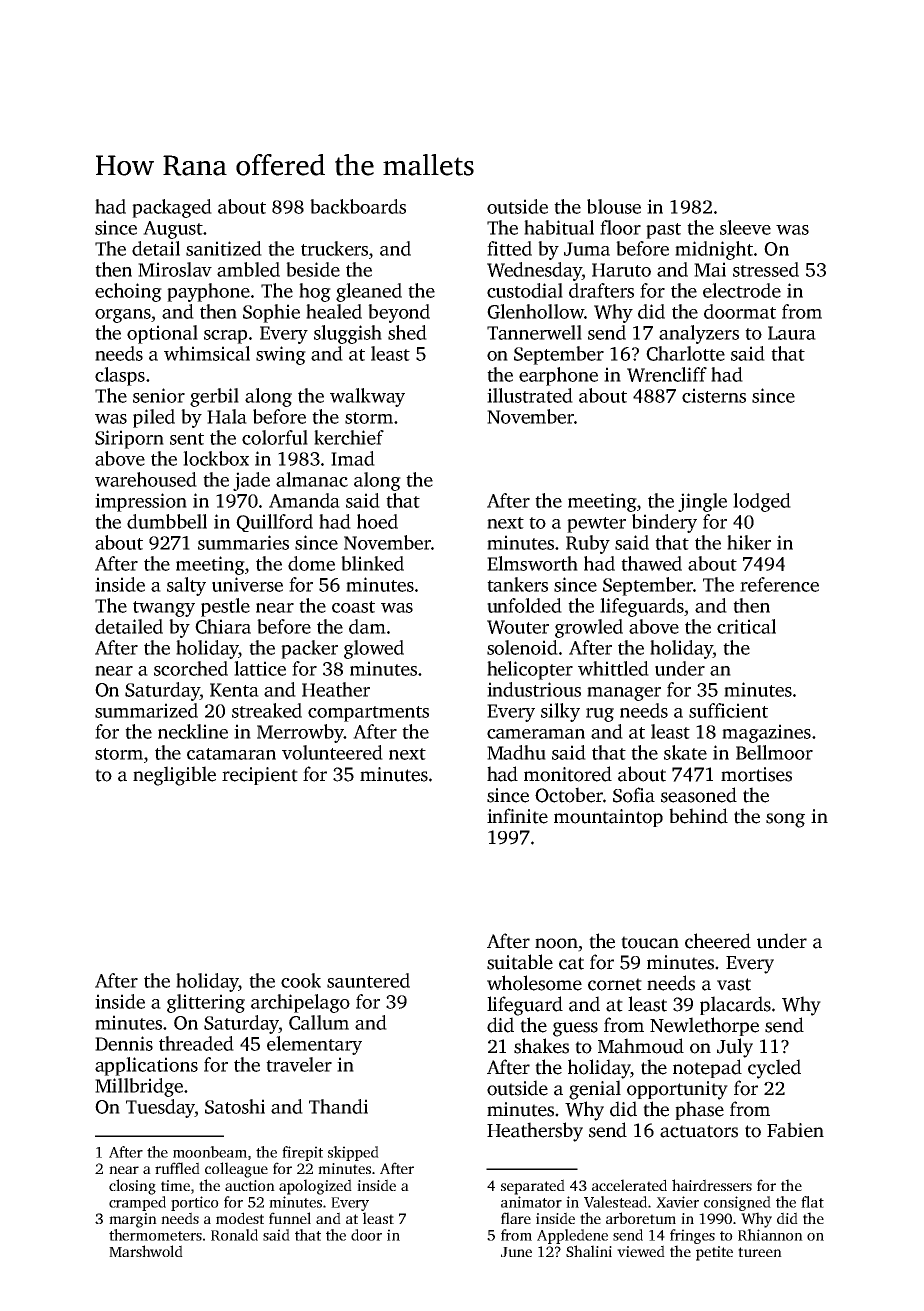  What do you see at coordinates (541, 1046) in the document?
I see `shakes` at bounding box center [541, 1046].
